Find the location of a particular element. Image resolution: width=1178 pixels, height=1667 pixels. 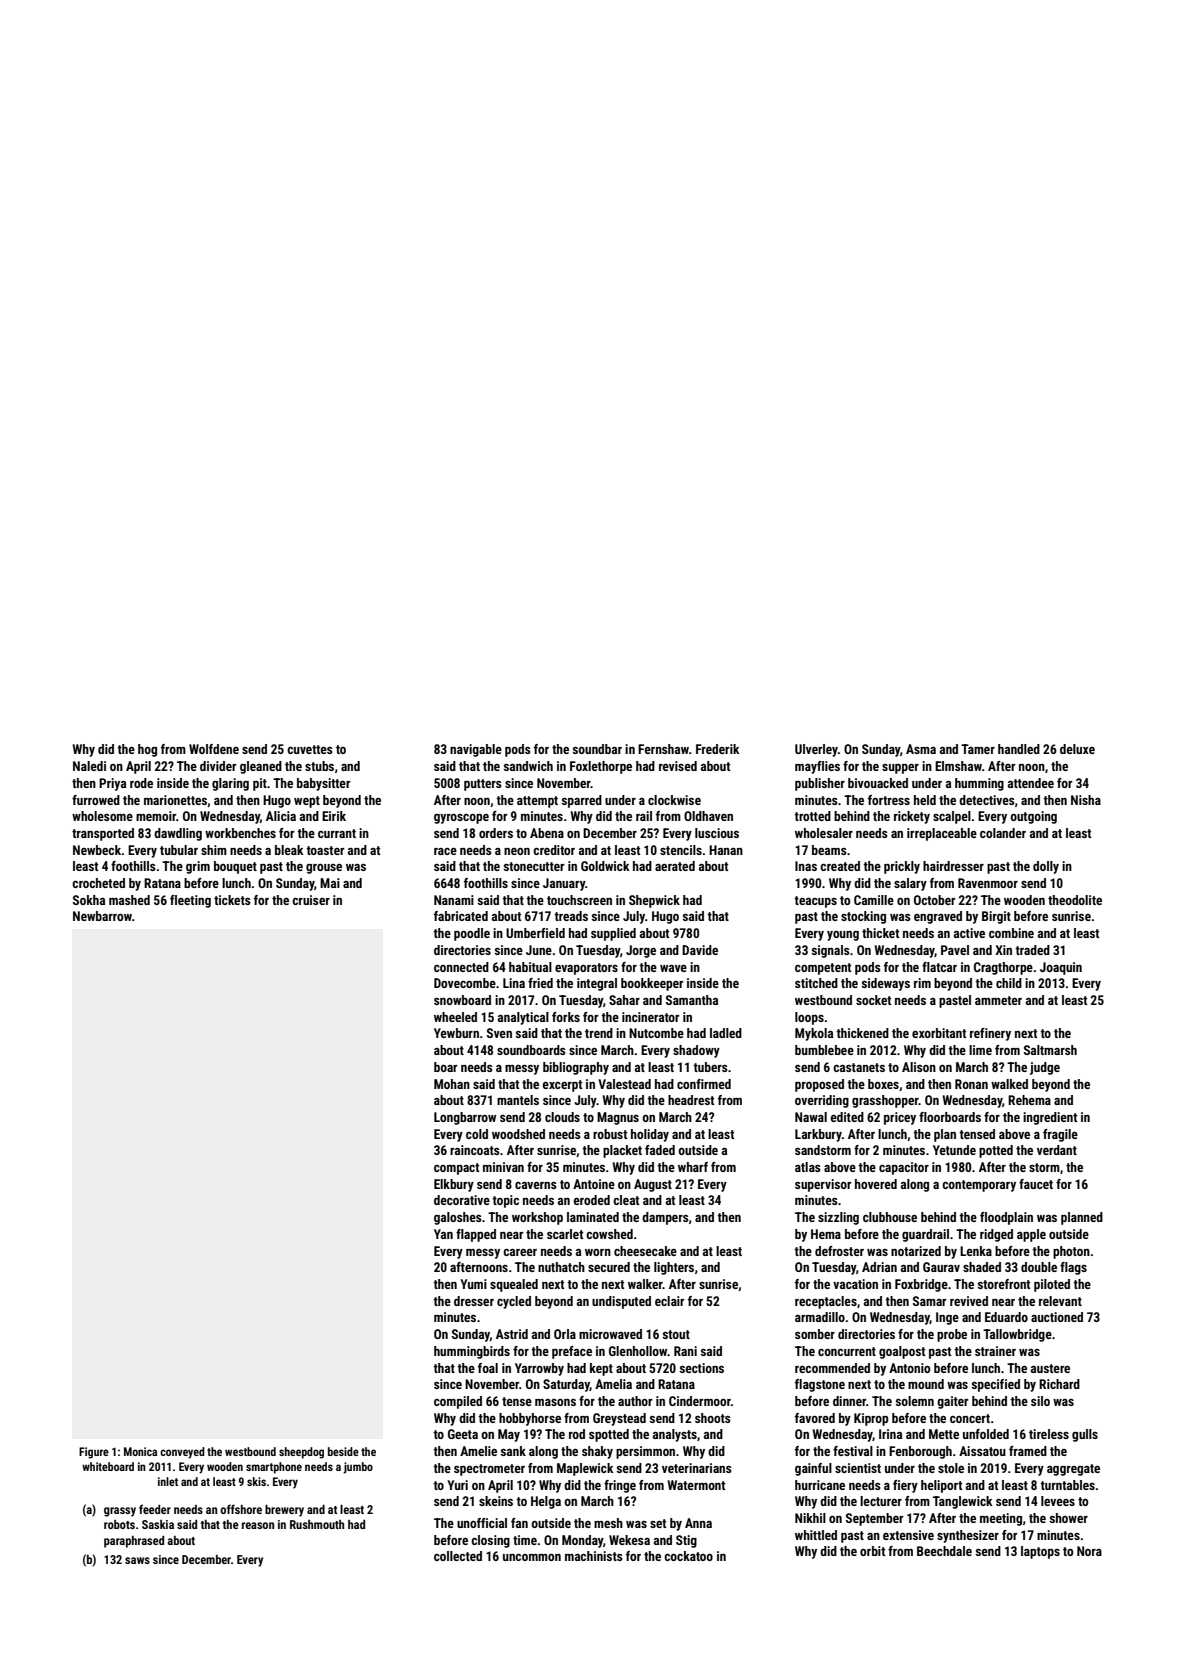

defroster is located at coordinates (839, 1251).
